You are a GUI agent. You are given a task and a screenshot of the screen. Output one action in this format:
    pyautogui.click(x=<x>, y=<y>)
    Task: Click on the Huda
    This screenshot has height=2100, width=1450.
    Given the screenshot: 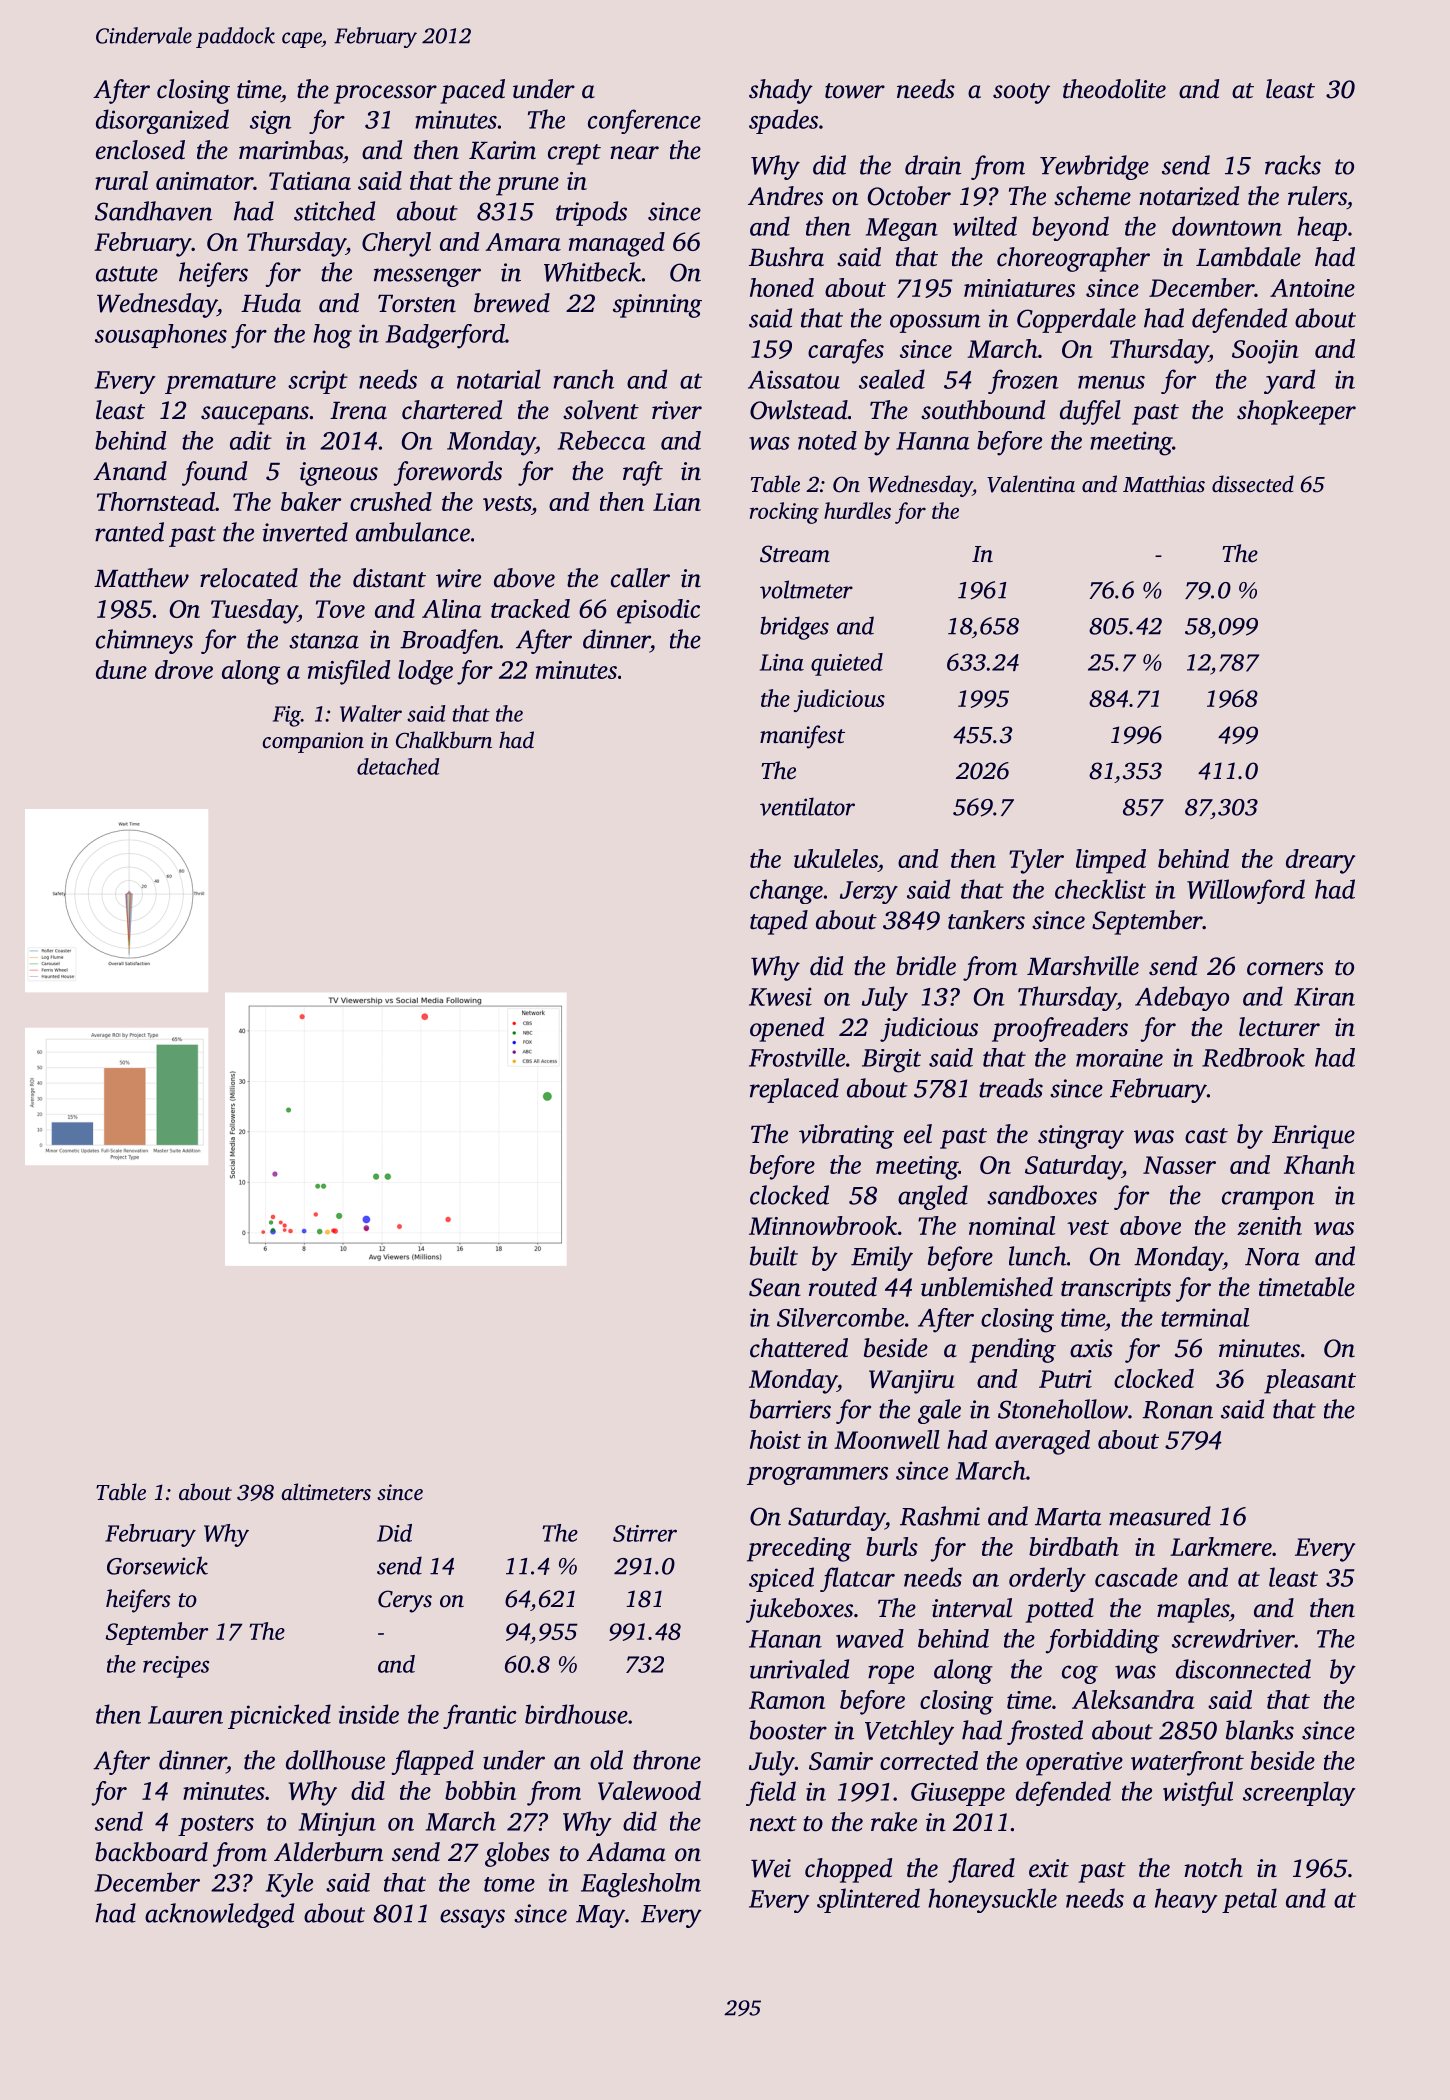 What is the action you would take?
    pyautogui.click(x=271, y=303)
